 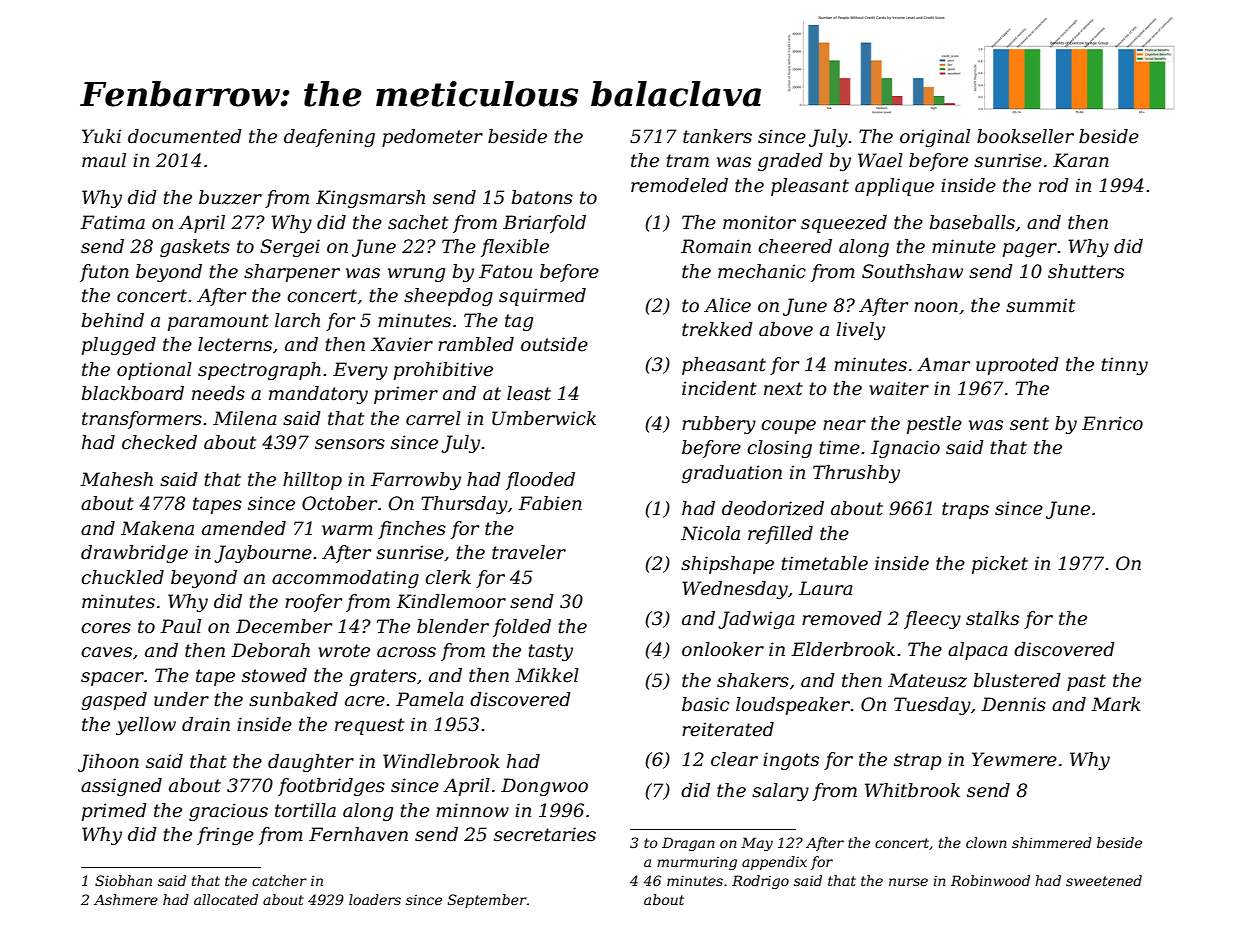 What do you see at coordinates (122, 577) in the image?
I see `chuckled` at bounding box center [122, 577].
